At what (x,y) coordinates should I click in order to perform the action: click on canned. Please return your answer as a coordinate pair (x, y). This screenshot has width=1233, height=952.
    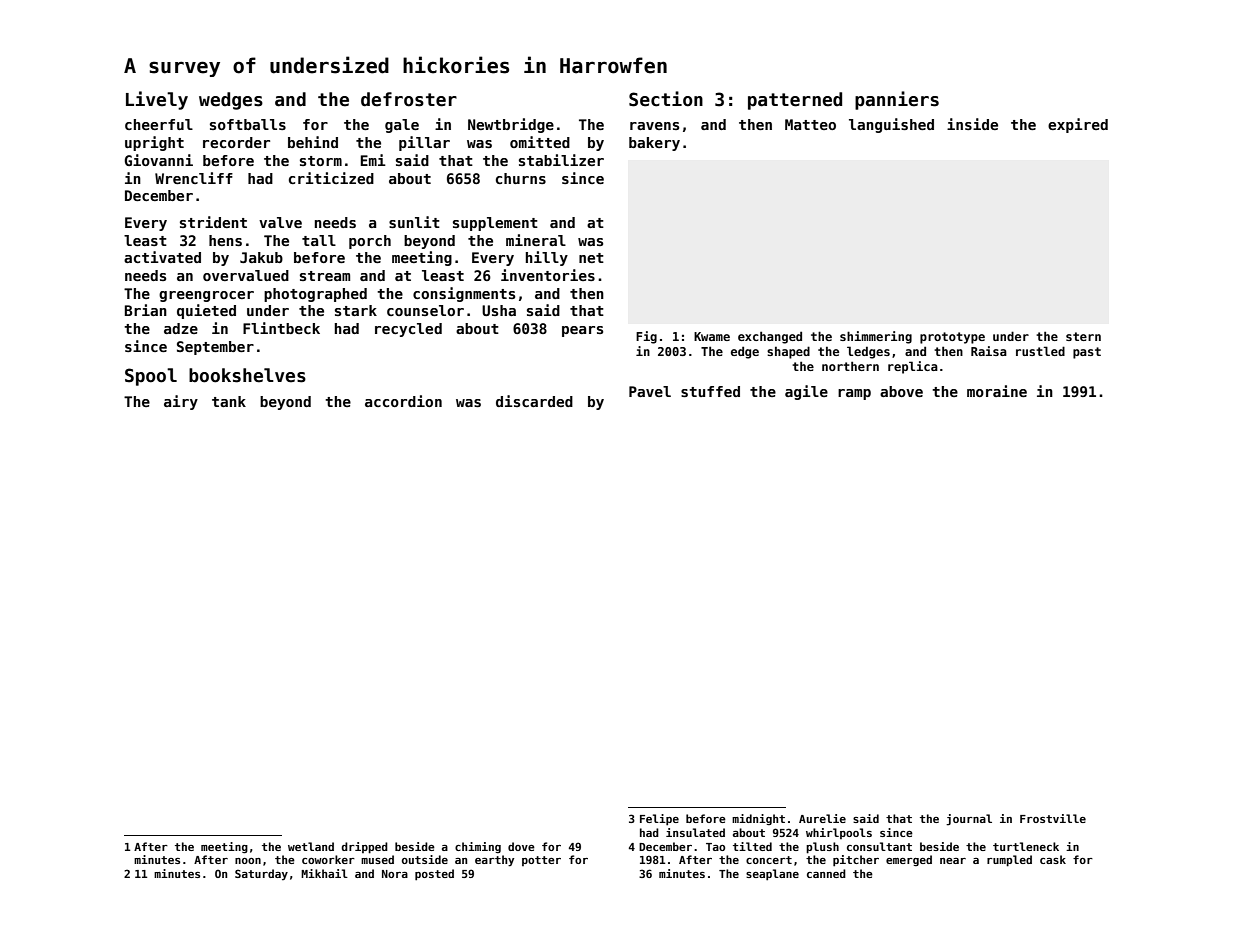
    Looking at the image, I should click on (826, 873).
